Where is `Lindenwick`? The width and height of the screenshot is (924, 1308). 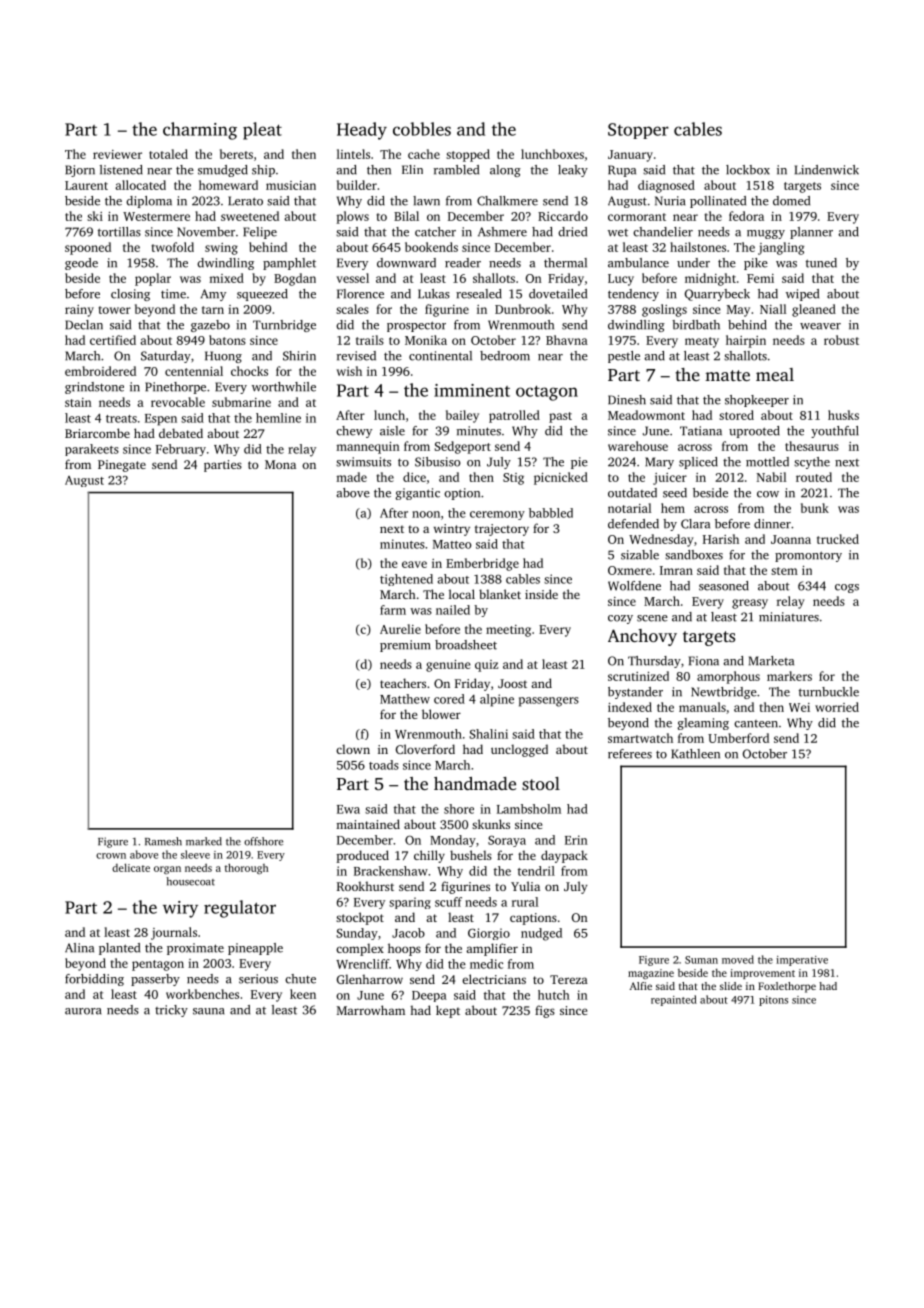 Lindenwick is located at coordinates (827, 170).
